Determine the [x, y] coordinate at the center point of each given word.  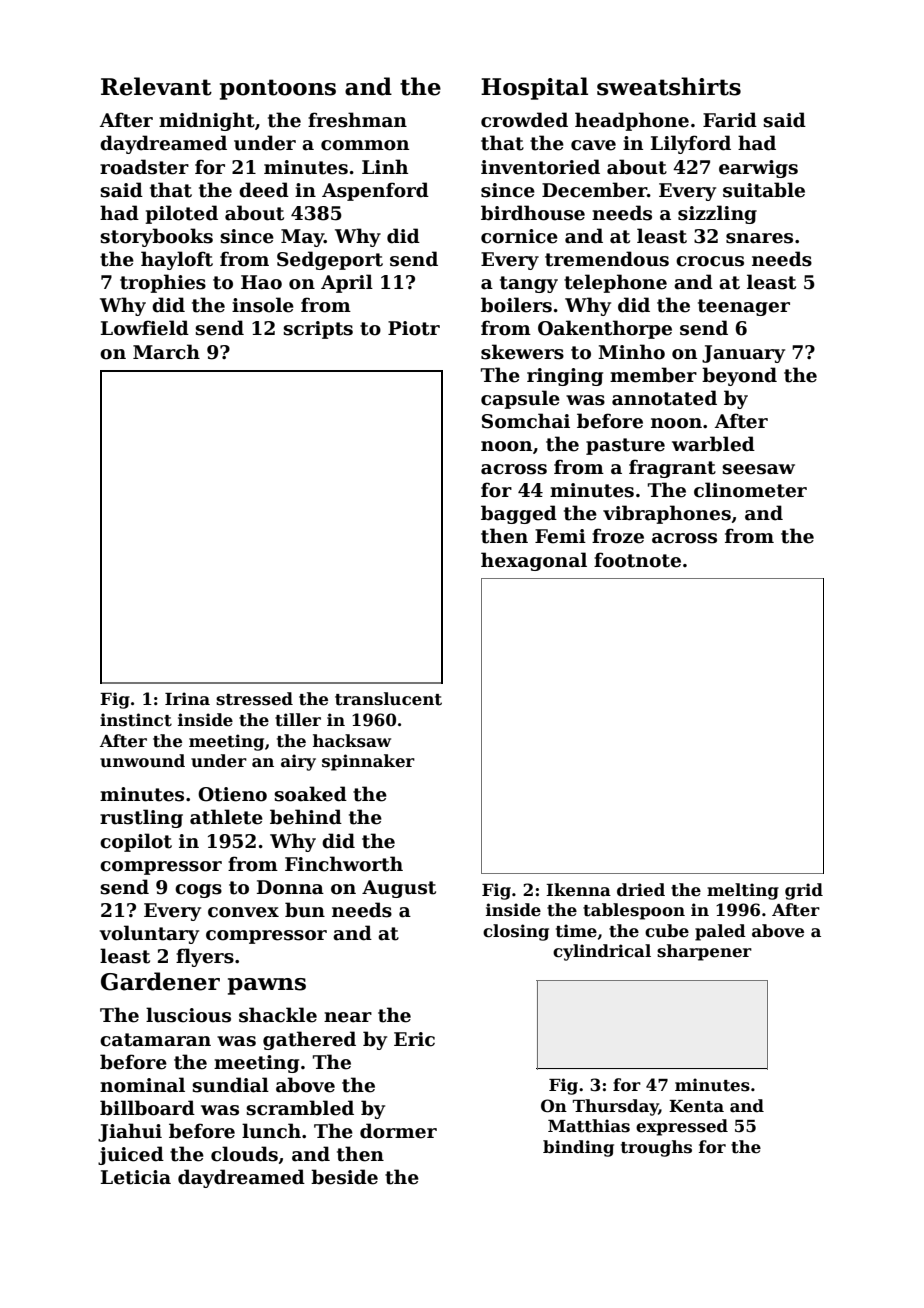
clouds [244, 1154]
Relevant [156, 86]
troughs [656, 1148]
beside [344, 1177]
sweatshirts [669, 86]
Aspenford [375, 191]
